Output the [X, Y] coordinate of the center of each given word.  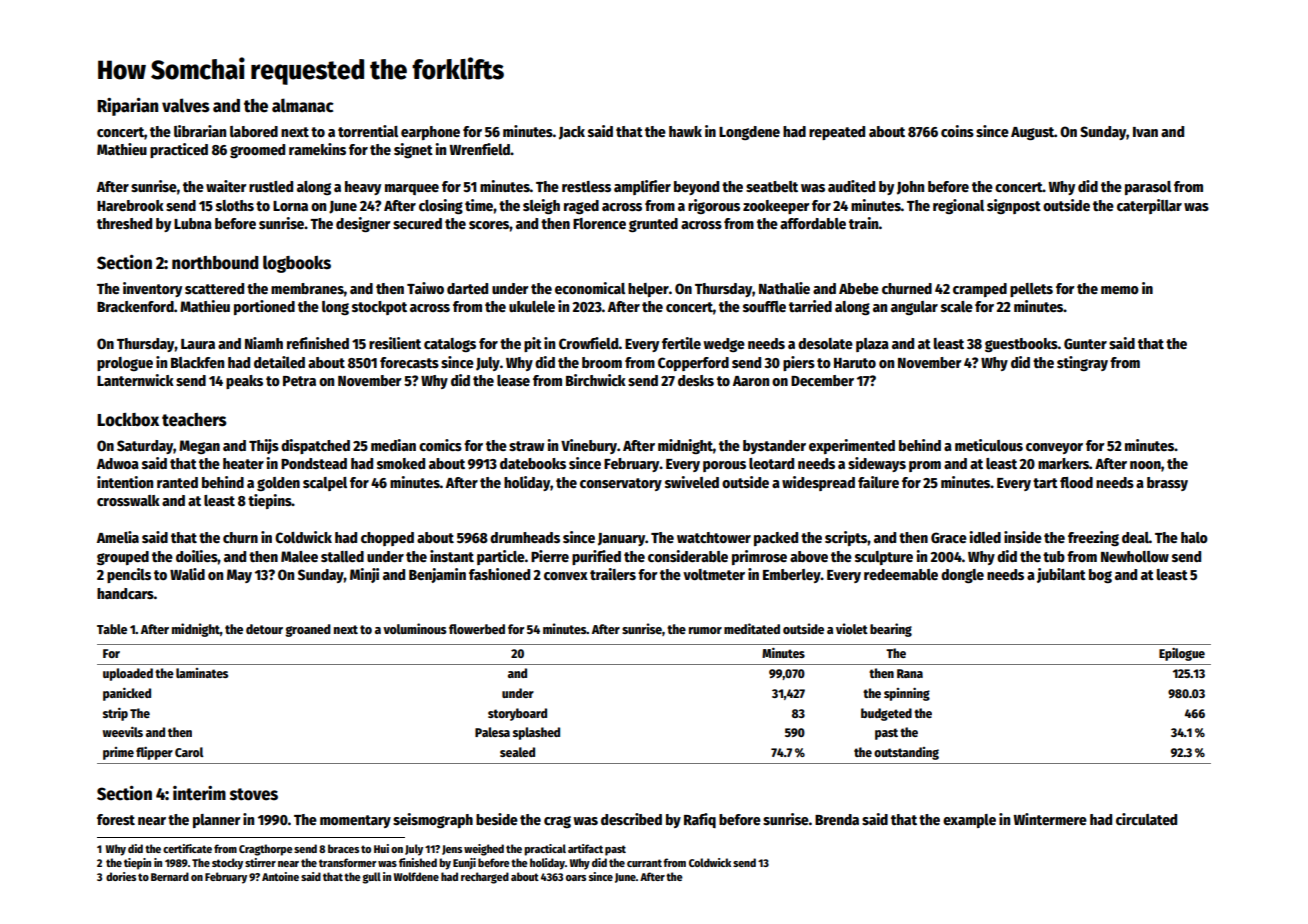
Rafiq [700, 820]
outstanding [906, 753]
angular [914, 308]
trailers [613, 574]
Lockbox [128, 420]
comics [440, 445]
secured [417, 223]
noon [1145, 465]
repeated [837, 133]
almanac [303, 105]
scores [489, 225]
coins [957, 131]
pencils [129, 575]
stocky [227, 864]
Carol [189, 752]
